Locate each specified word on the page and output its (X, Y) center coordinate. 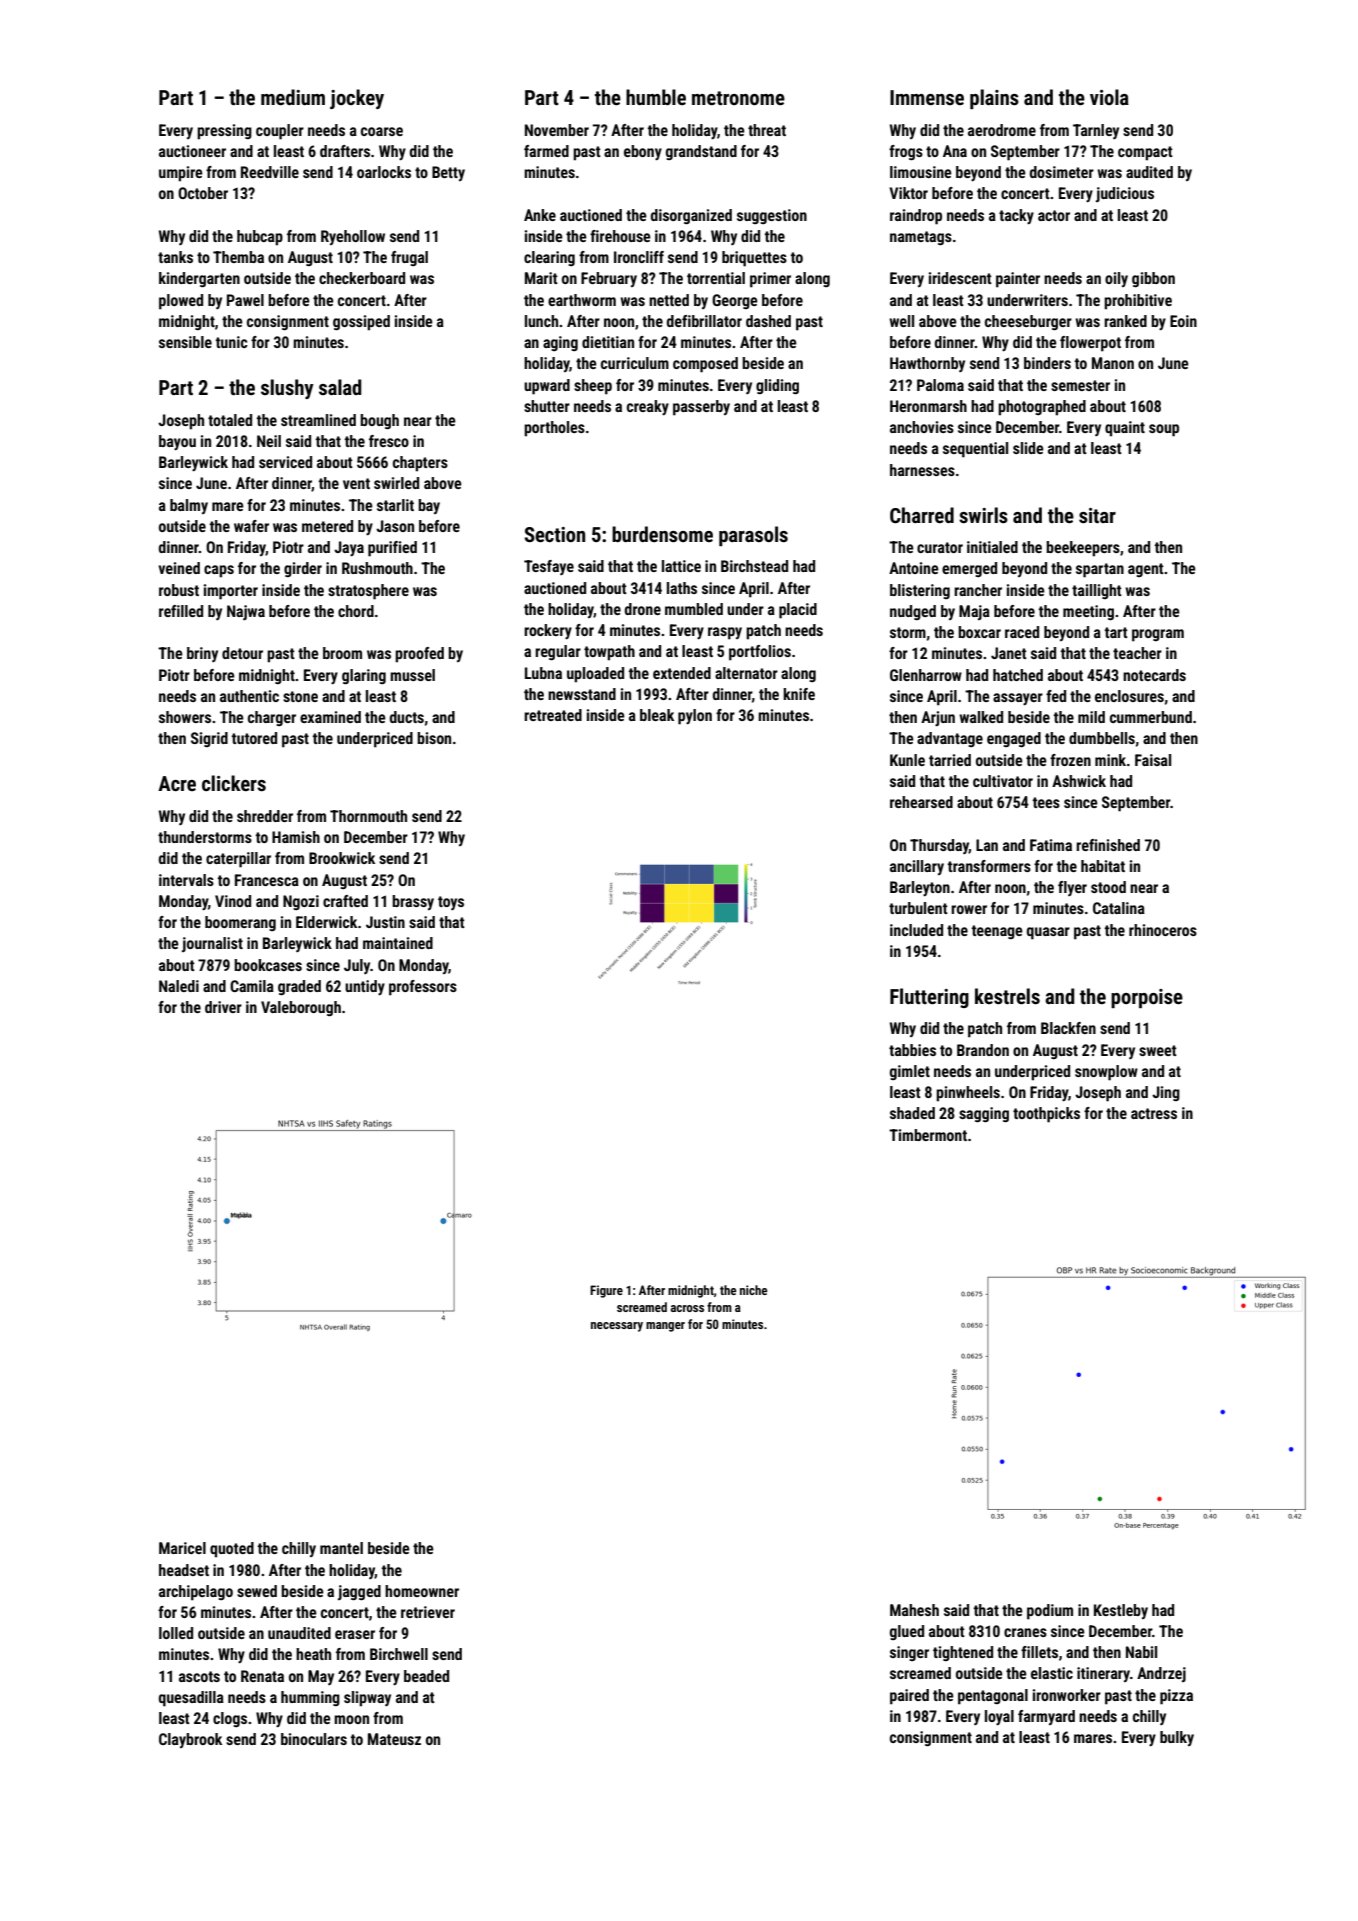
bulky (1177, 1738)
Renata (262, 1676)
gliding (777, 386)
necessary (617, 1327)
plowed (181, 302)
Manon (1113, 363)
